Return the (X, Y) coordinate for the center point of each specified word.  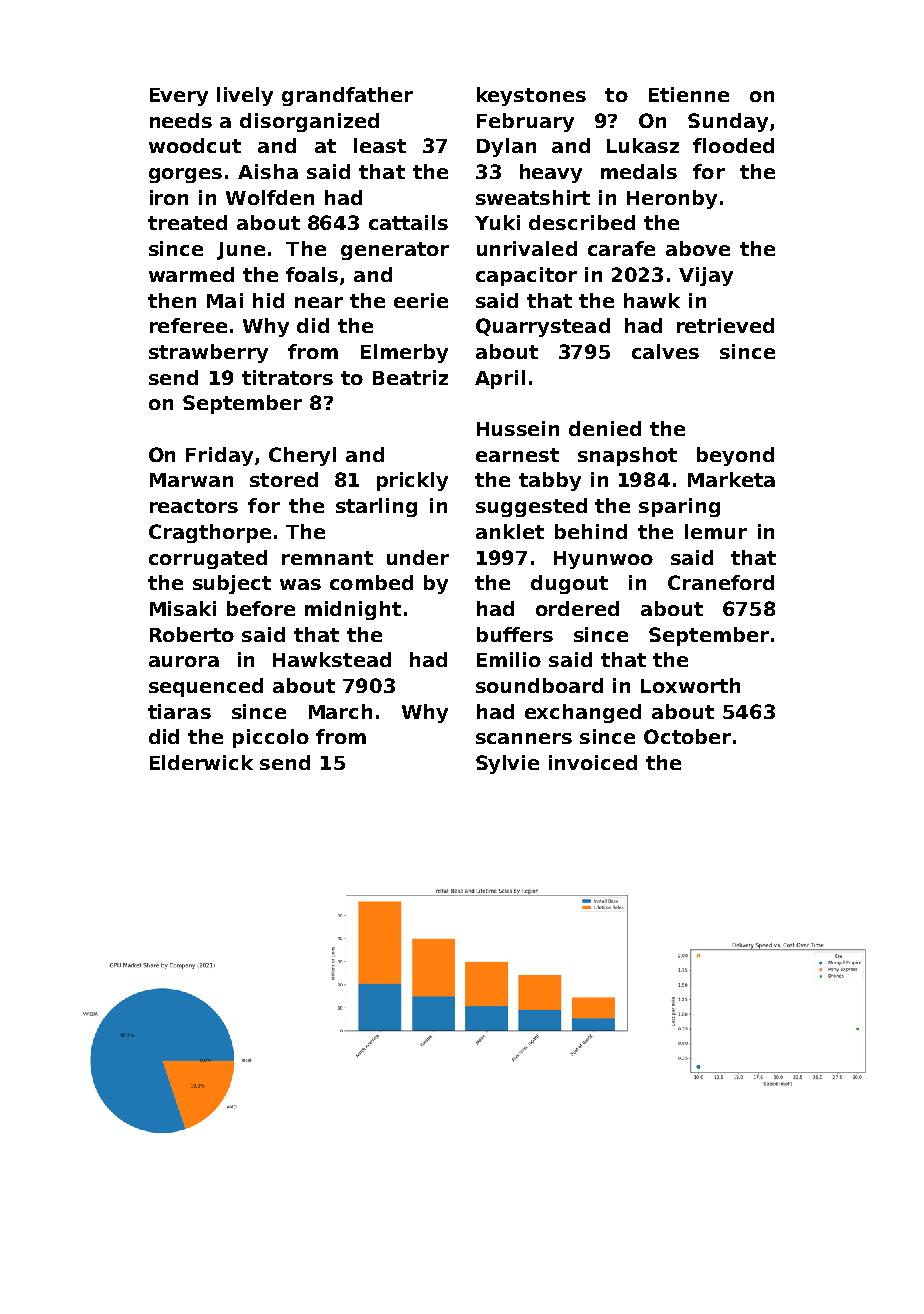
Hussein (518, 428)
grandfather (347, 96)
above (698, 248)
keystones (531, 96)
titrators (287, 377)
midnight (353, 610)
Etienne (689, 94)
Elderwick (201, 762)
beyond (735, 456)
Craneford (721, 582)
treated (187, 222)
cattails (408, 222)
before (261, 608)
